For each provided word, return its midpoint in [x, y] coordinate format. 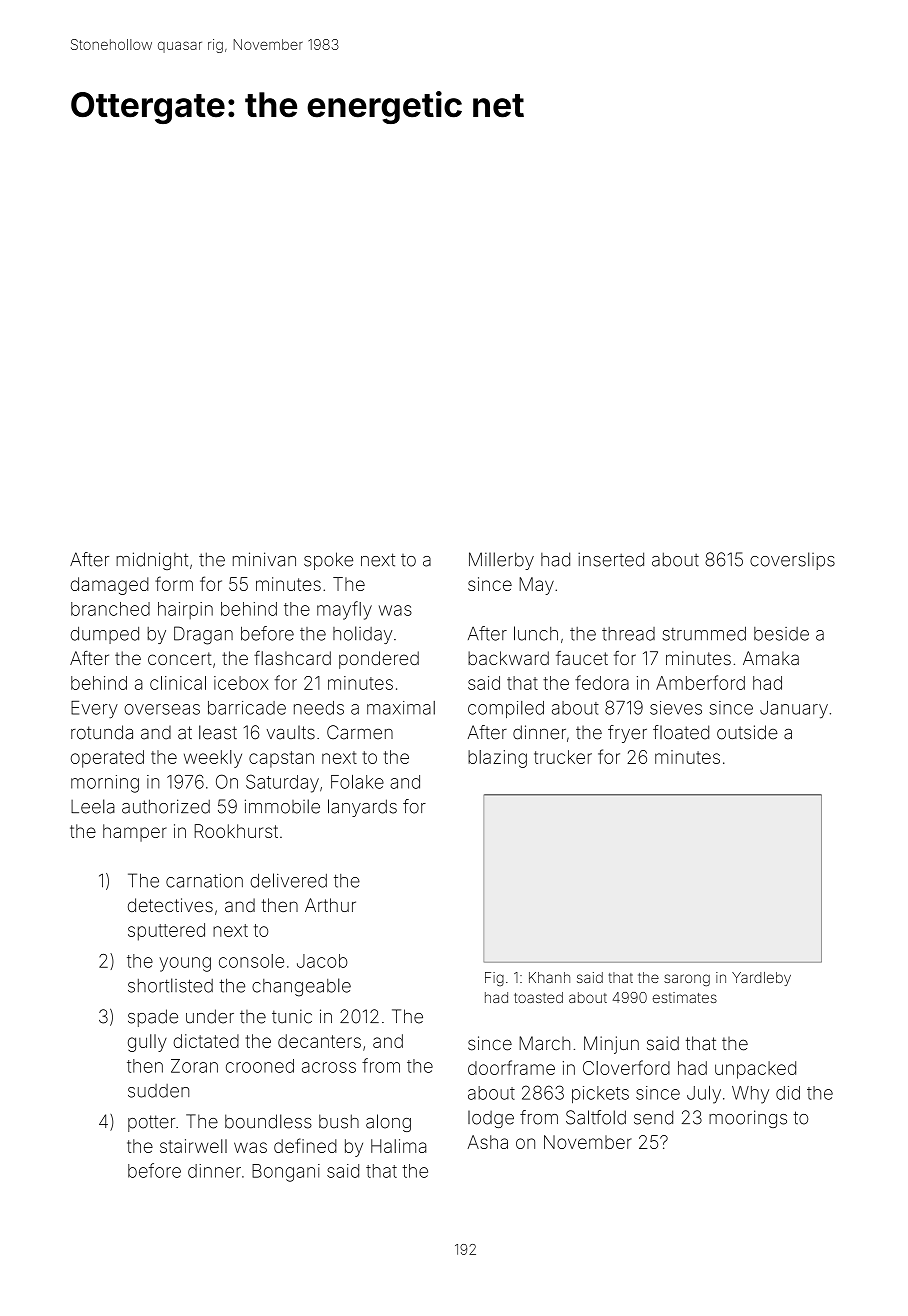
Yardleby [761, 979]
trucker [563, 757]
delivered [289, 880]
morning [105, 784]
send [653, 1117]
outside [747, 732]
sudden [158, 1091]
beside [781, 634]
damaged [110, 586]
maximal [401, 708]
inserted [611, 559]
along [388, 1123]
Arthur [330, 905]
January [794, 710]
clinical [178, 683]
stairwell [193, 1146]
